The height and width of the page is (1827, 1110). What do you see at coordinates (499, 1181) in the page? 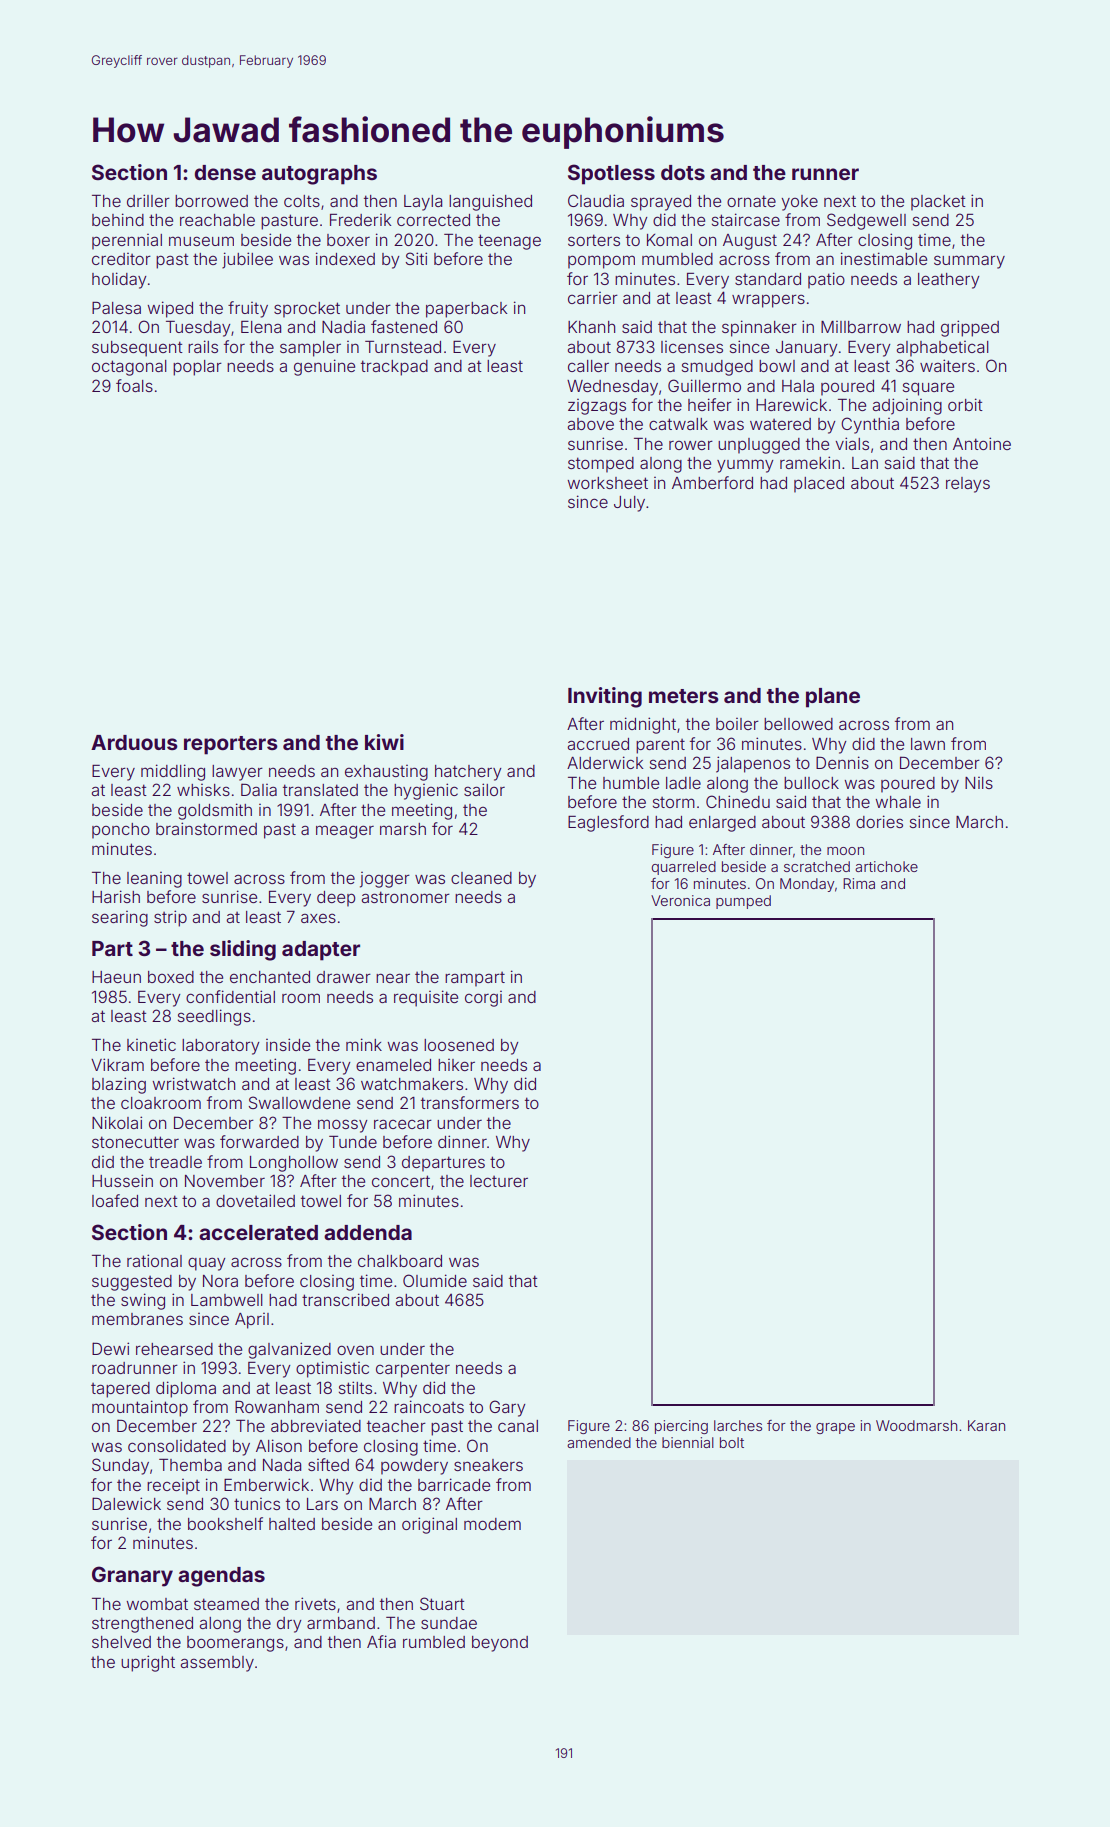
I see `lecturer` at bounding box center [499, 1181].
